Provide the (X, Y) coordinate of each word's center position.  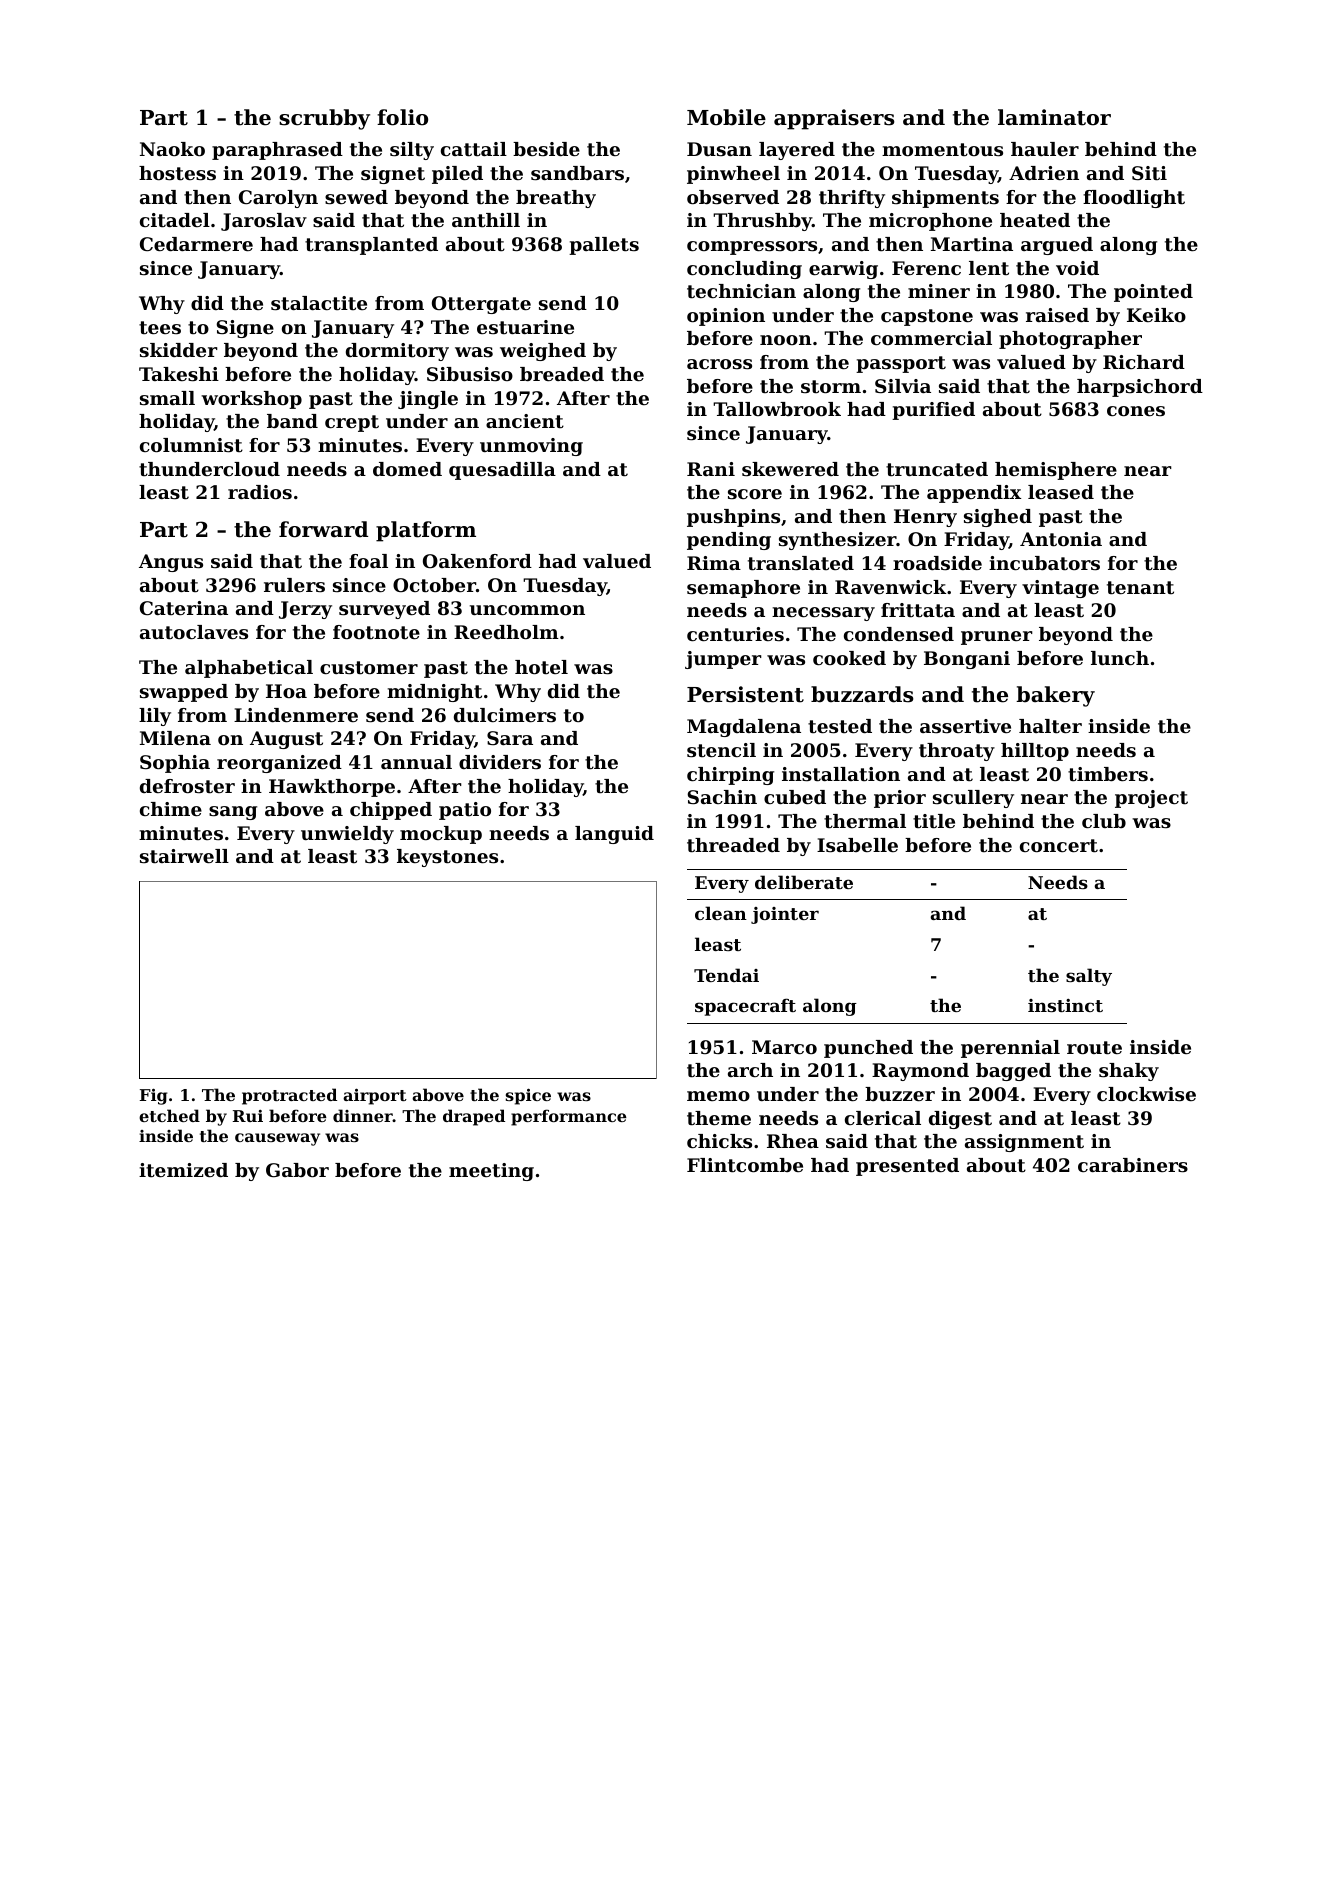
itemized (183, 1170)
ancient (525, 421)
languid (614, 835)
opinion (726, 317)
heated (1035, 220)
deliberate (804, 882)
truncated (937, 469)
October (434, 585)
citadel (175, 220)
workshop (251, 400)
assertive (965, 726)
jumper (723, 660)
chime (171, 809)
